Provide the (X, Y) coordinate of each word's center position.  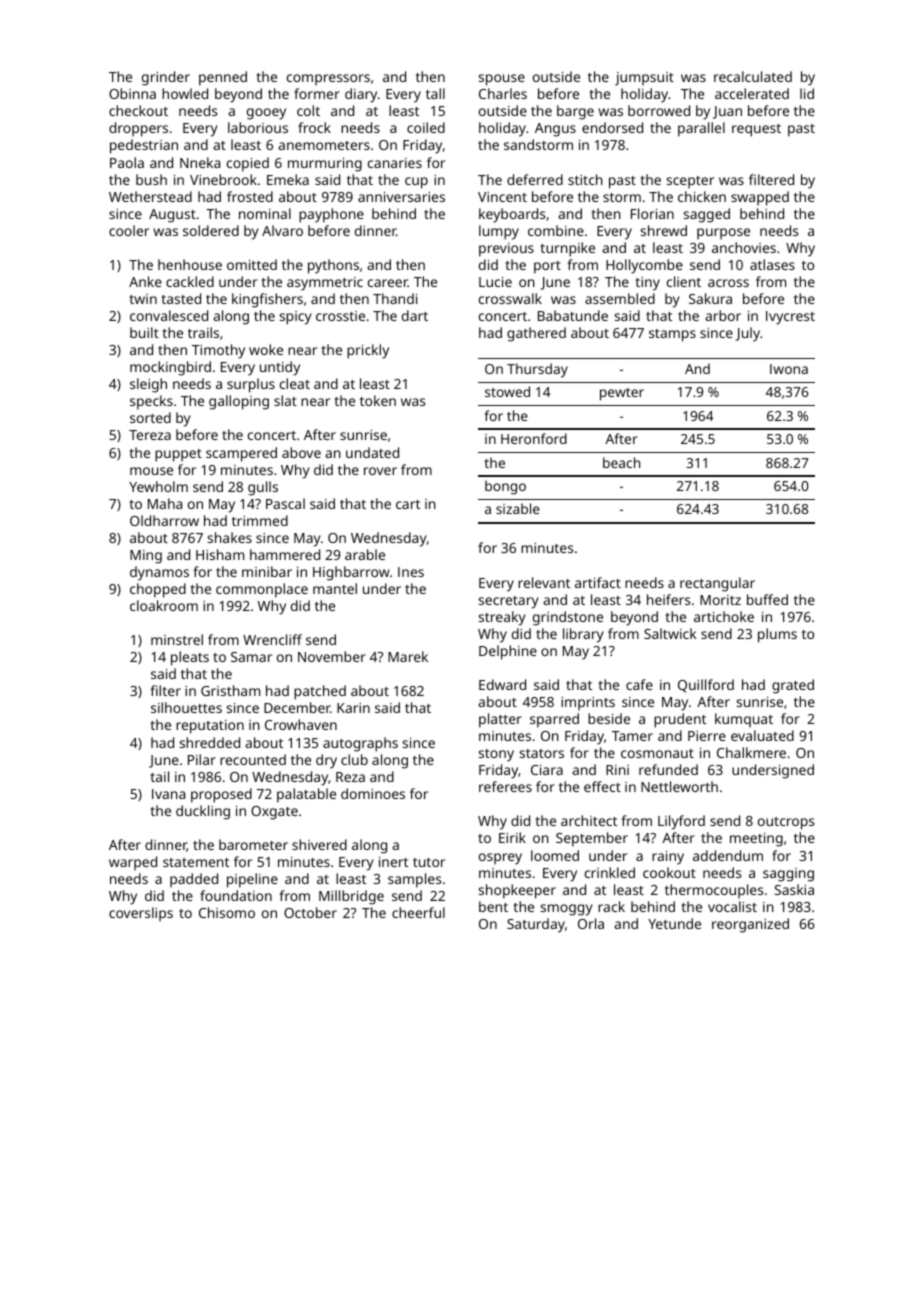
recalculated (753, 76)
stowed (507, 391)
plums (777, 635)
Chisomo (227, 912)
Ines (411, 572)
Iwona (789, 369)
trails (203, 332)
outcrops (786, 823)
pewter (622, 394)
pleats (190, 658)
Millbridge (351, 897)
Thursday (537, 370)
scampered (241, 454)
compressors (328, 79)
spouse (502, 80)
